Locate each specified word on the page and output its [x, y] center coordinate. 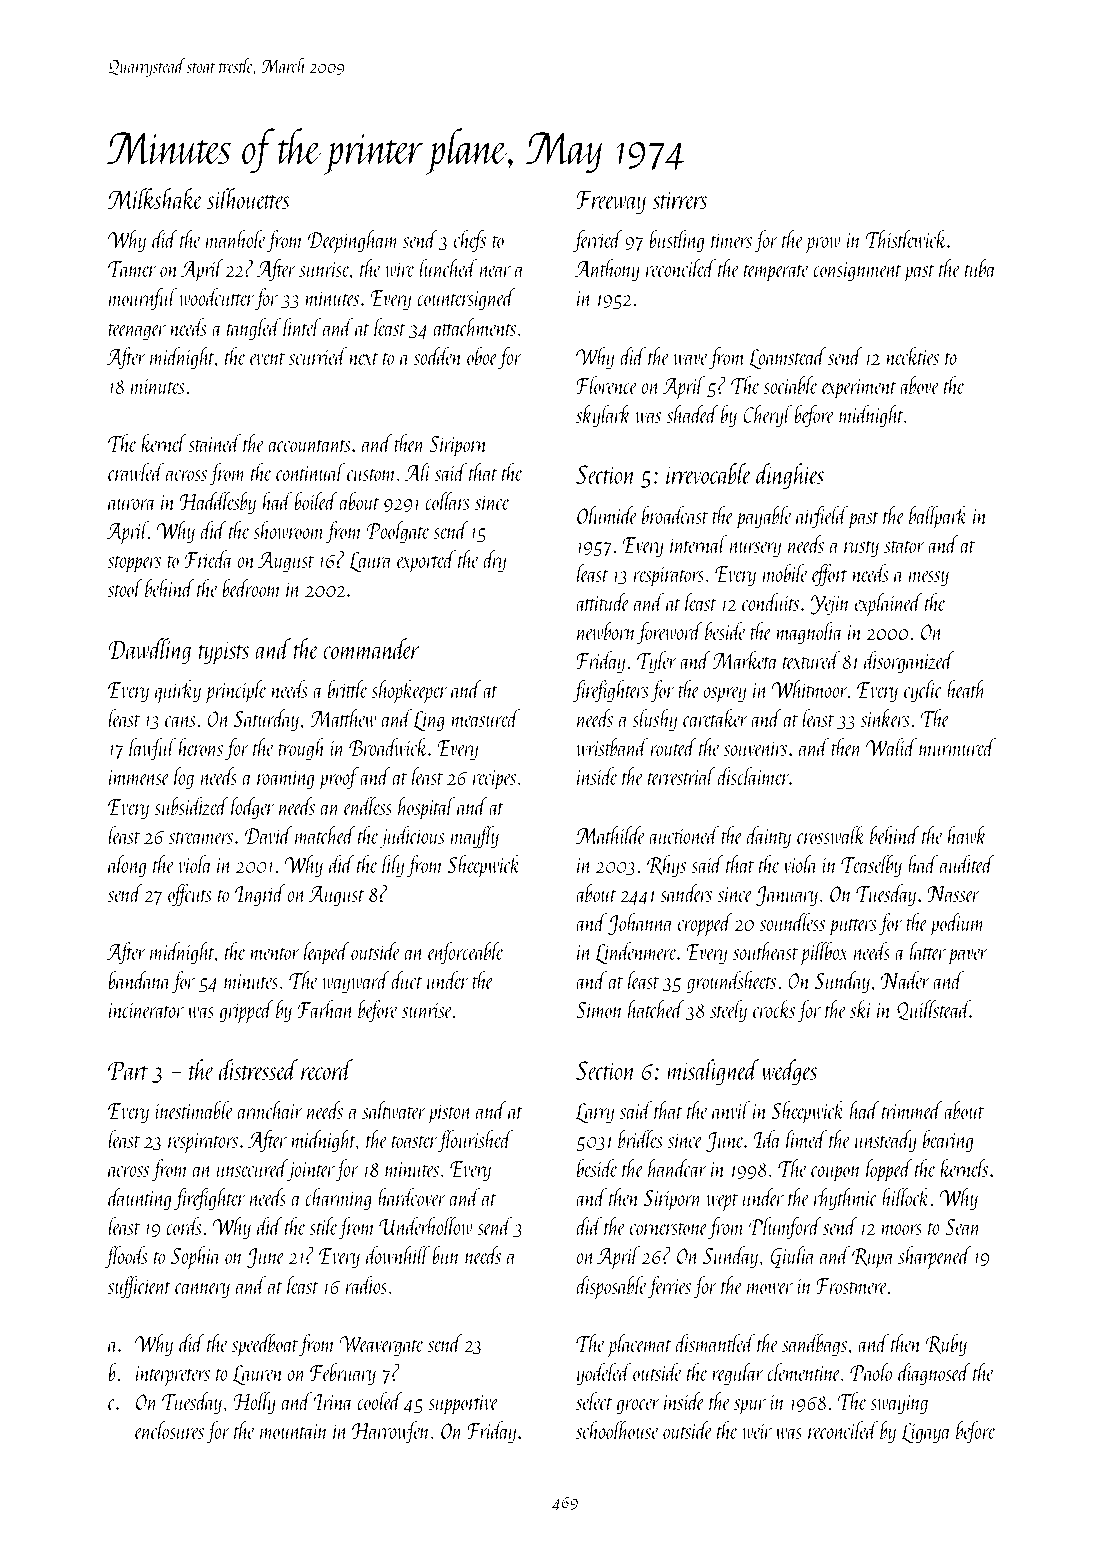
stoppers [134, 564]
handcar [677, 1168]
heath [966, 689]
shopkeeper [409, 691]
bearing [948, 1141]
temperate [776, 273]
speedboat [265, 1345]
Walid [891, 747]
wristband [612, 747]
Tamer [132, 269]
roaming [285, 780]
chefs [470, 241]
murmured [957, 747]
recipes [494, 780]
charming [338, 1199]
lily [393, 866]
